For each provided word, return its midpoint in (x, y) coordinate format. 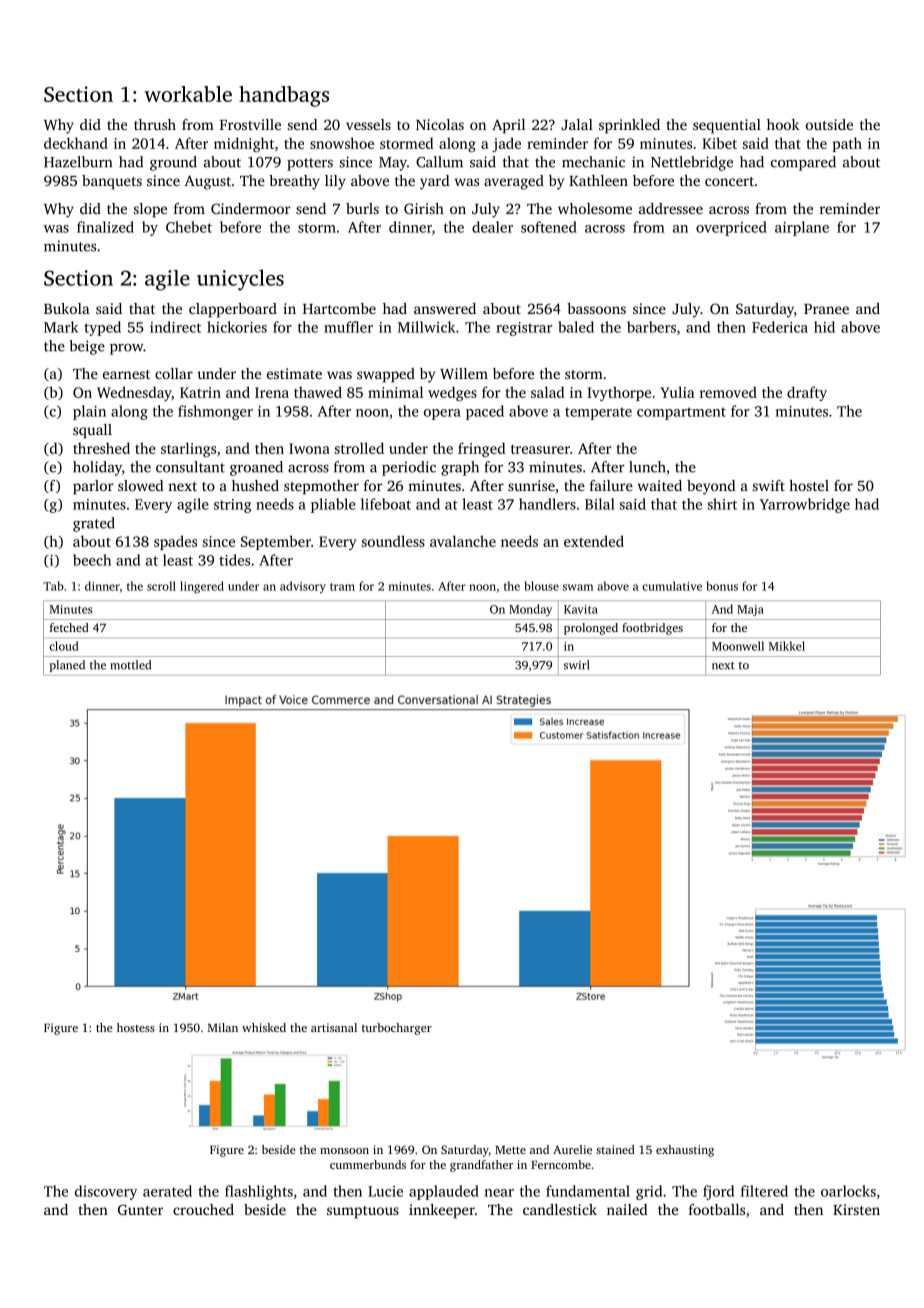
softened (549, 227)
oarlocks (848, 1191)
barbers (651, 327)
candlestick (560, 1209)
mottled (131, 665)
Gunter (140, 1209)
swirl (576, 665)
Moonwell (738, 646)
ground (173, 163)
